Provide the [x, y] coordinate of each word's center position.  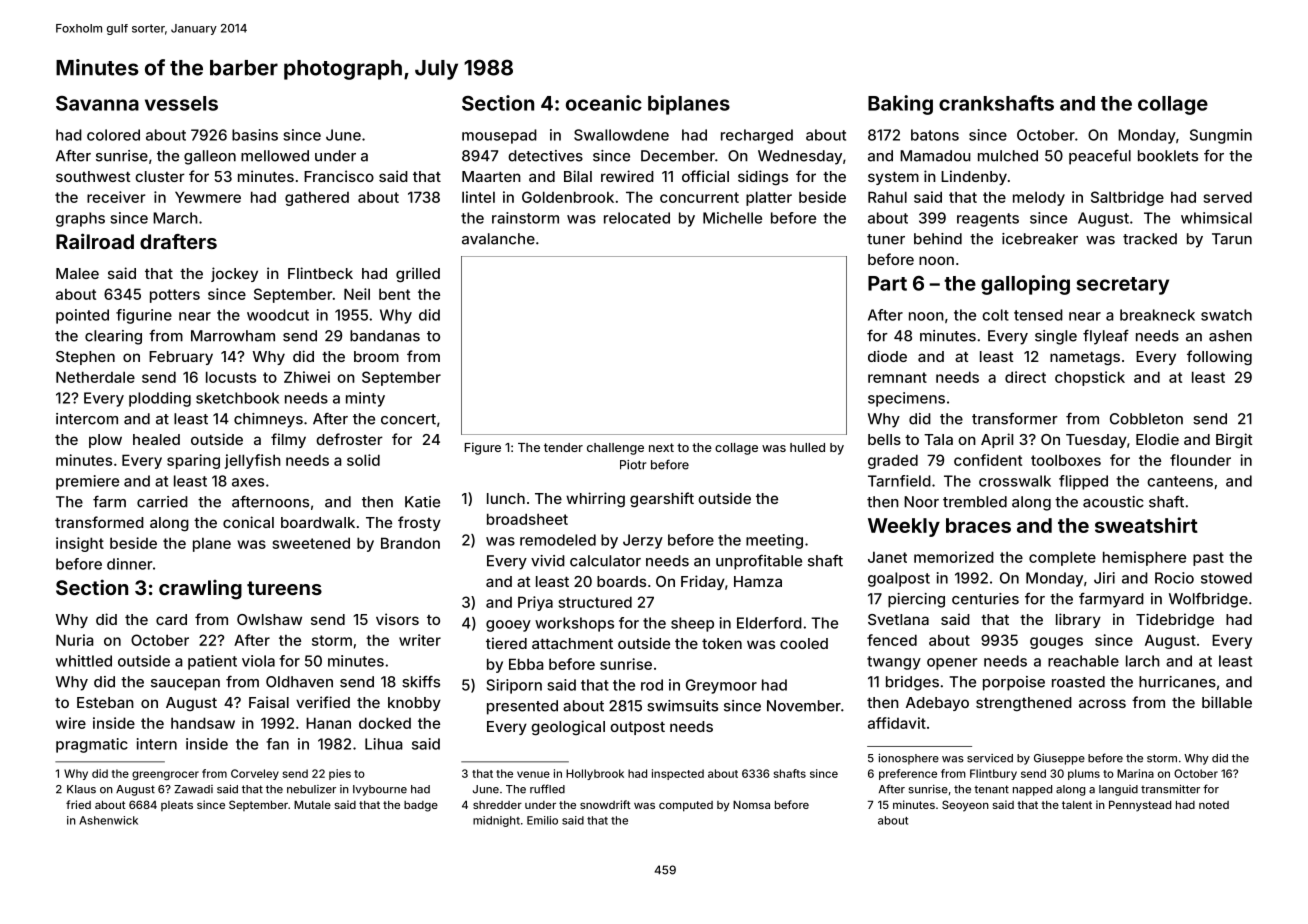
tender [563, 447]
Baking [900, 105]
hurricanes [1177, 682]
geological [568, 728]
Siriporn [514, 686]
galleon [210, 157]
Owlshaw [269, 619]
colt [995, 315]
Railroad [95, 241]
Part [887, 283]
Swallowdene [621, 135]
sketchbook [237, 398]
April [997, 440]
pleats [177, 806]
